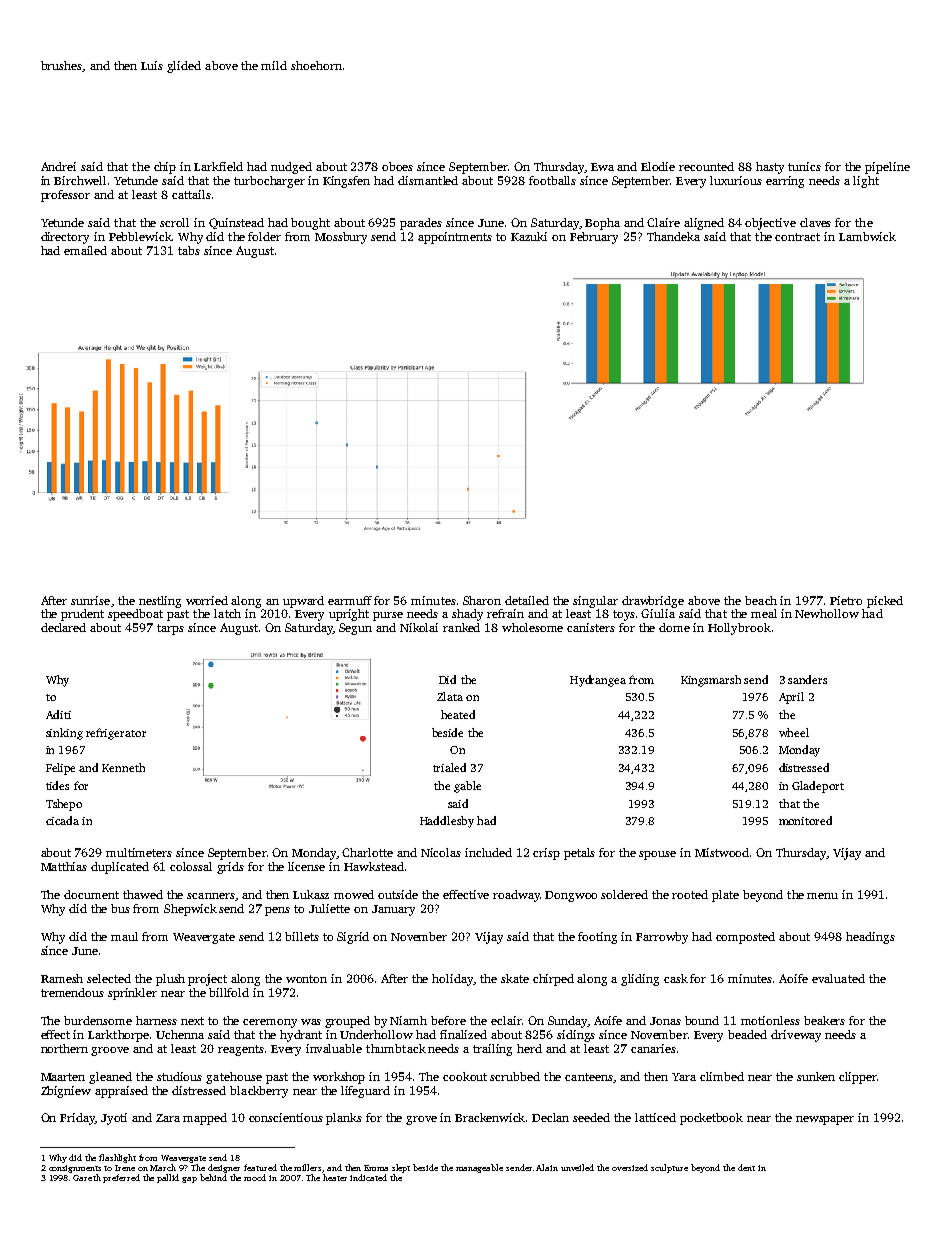 The image size is (952, 1233). Describe the element at coordinates (109, 978) in the image. I see `selected` at that location.
